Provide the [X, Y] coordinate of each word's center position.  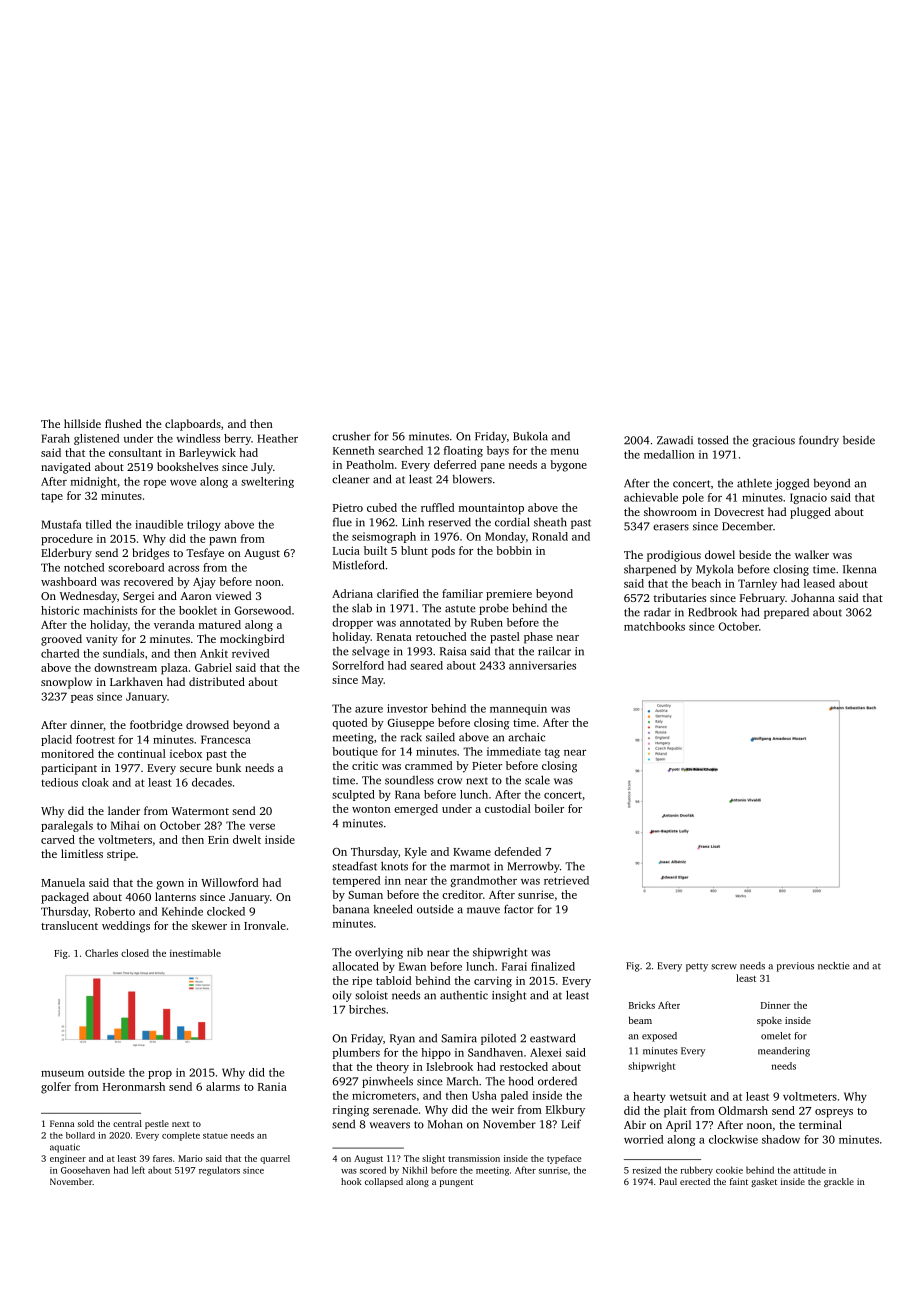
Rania [272, 1086]
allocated [355, 966]
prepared [786, 613]
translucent [69, 925]
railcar [554, 651]
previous [795, 967]
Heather [277, 438]
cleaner [351, 479]
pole [693, 498]
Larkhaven [136, 681]
